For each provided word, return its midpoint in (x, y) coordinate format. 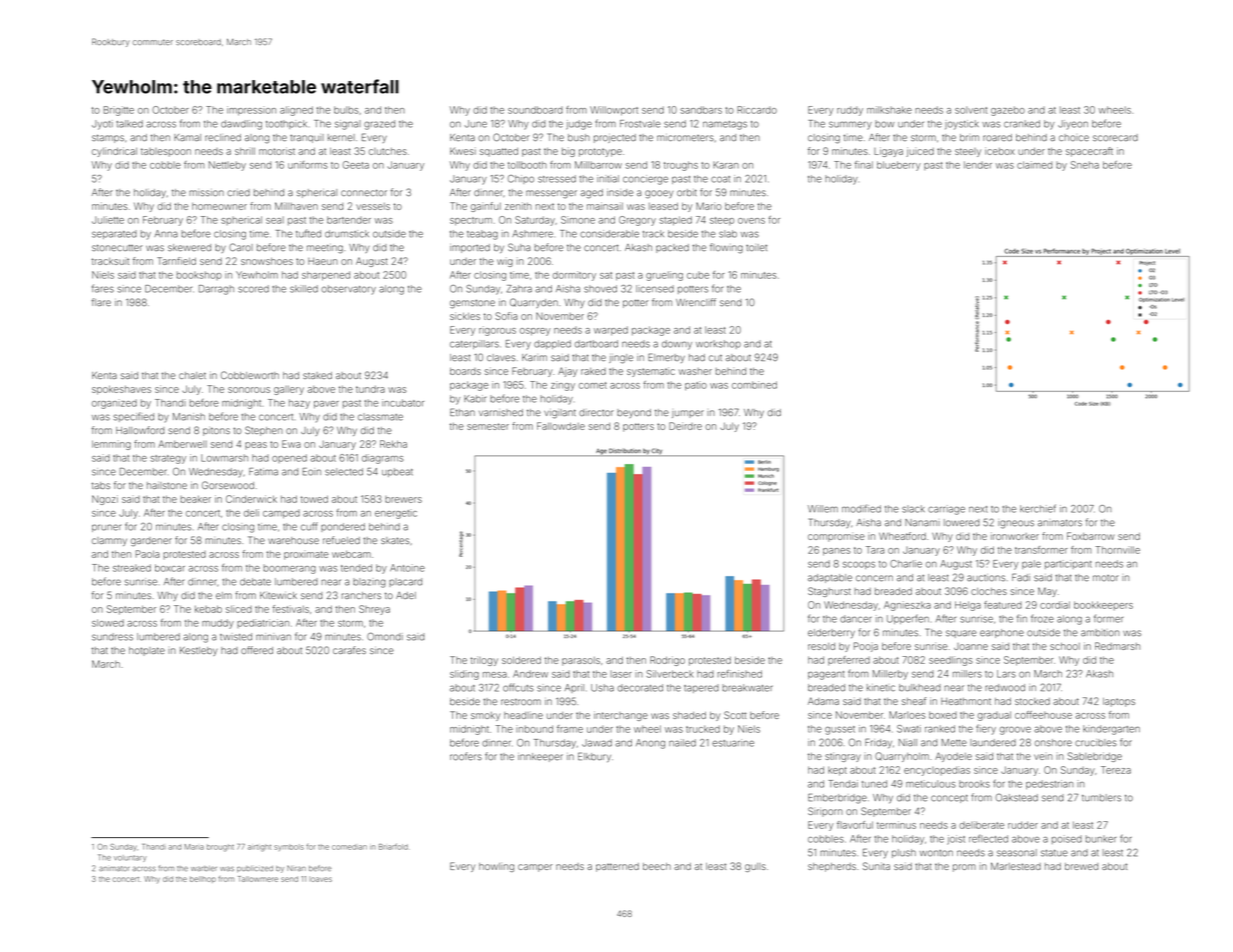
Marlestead (1016, 866)
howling (496, 867)
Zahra (519, 289)
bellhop (203, 879)
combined (754, 385)
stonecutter (117, 247)
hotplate (147, 651)
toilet (756, 247)
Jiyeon (1073, 125)
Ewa (291, 444)
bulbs (346, 110)
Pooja (866, 647)
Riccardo (757, 110)
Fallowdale (561, 426)
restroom (521, 702)
